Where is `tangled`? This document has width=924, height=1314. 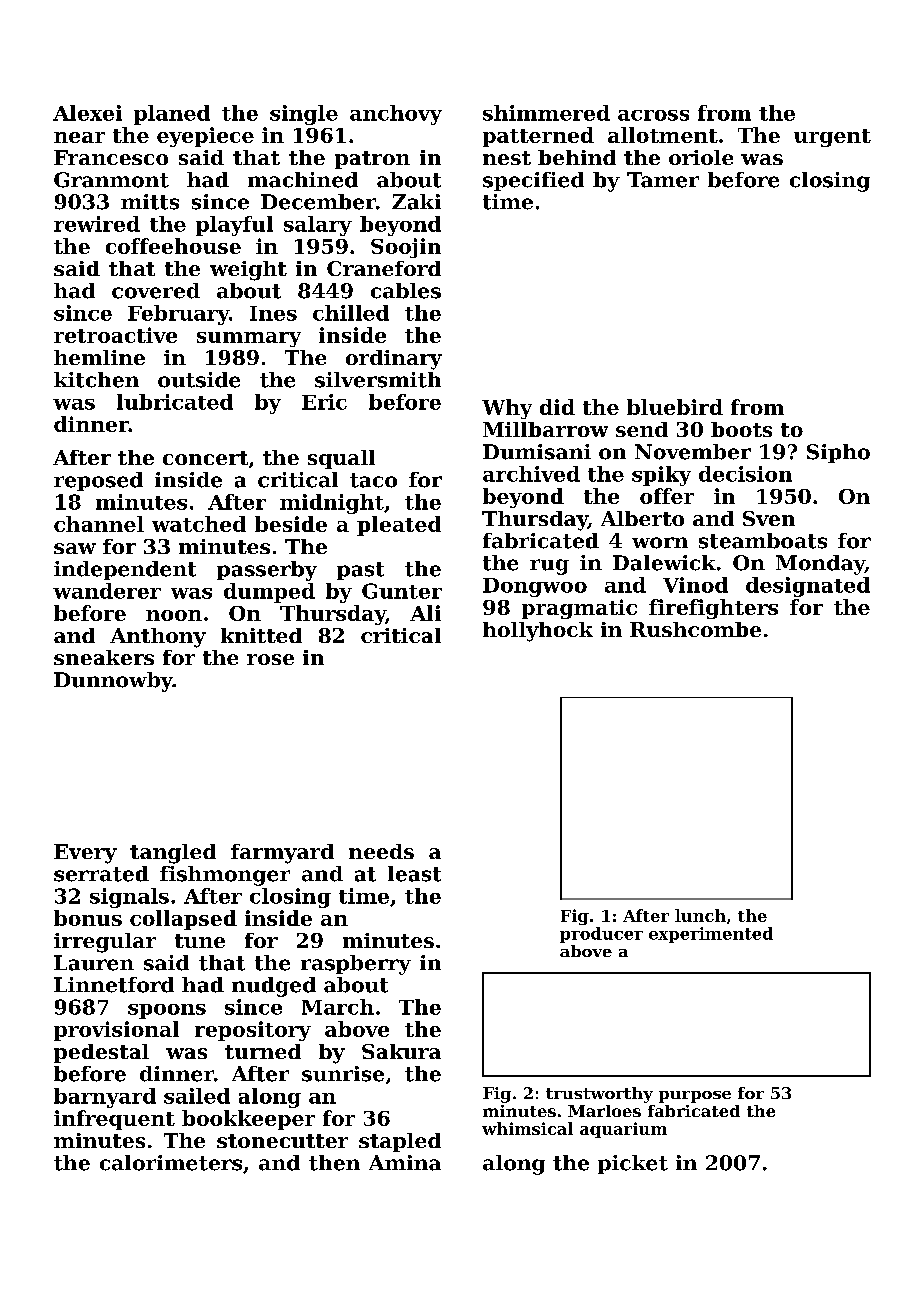
tangled is located at coordinates (173, 854).
